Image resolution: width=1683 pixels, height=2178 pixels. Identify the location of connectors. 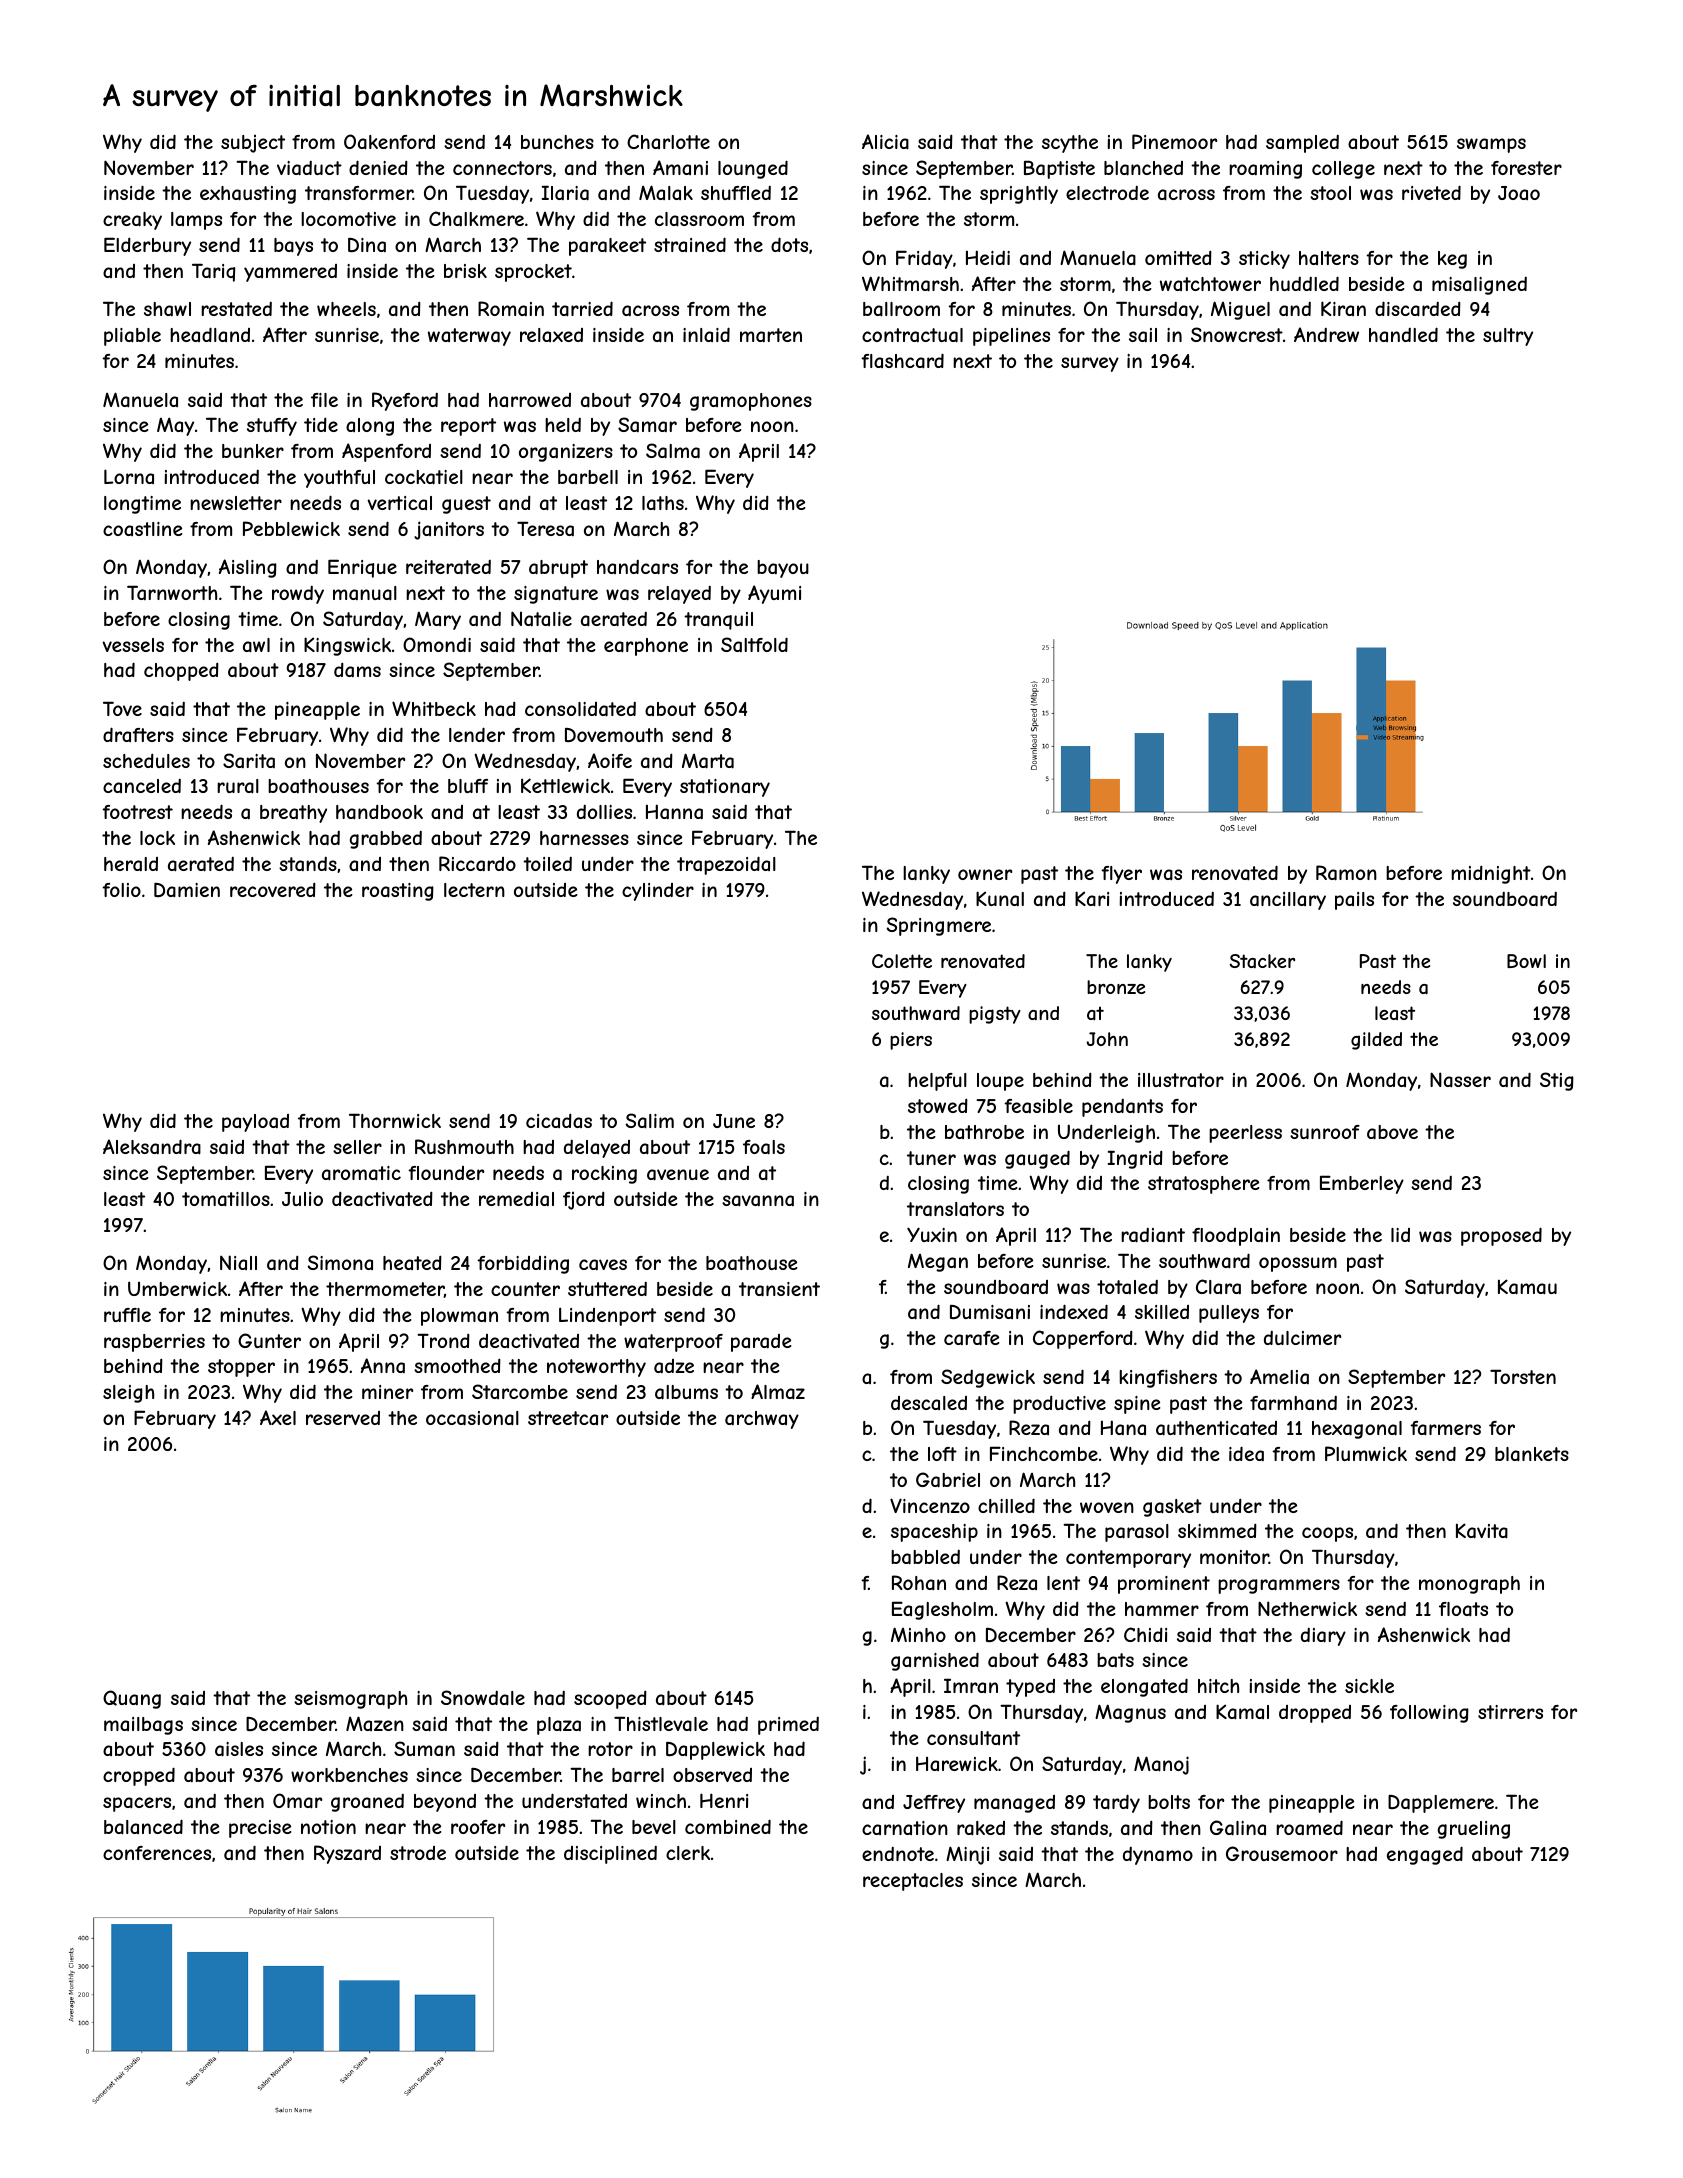
(502, 168).
